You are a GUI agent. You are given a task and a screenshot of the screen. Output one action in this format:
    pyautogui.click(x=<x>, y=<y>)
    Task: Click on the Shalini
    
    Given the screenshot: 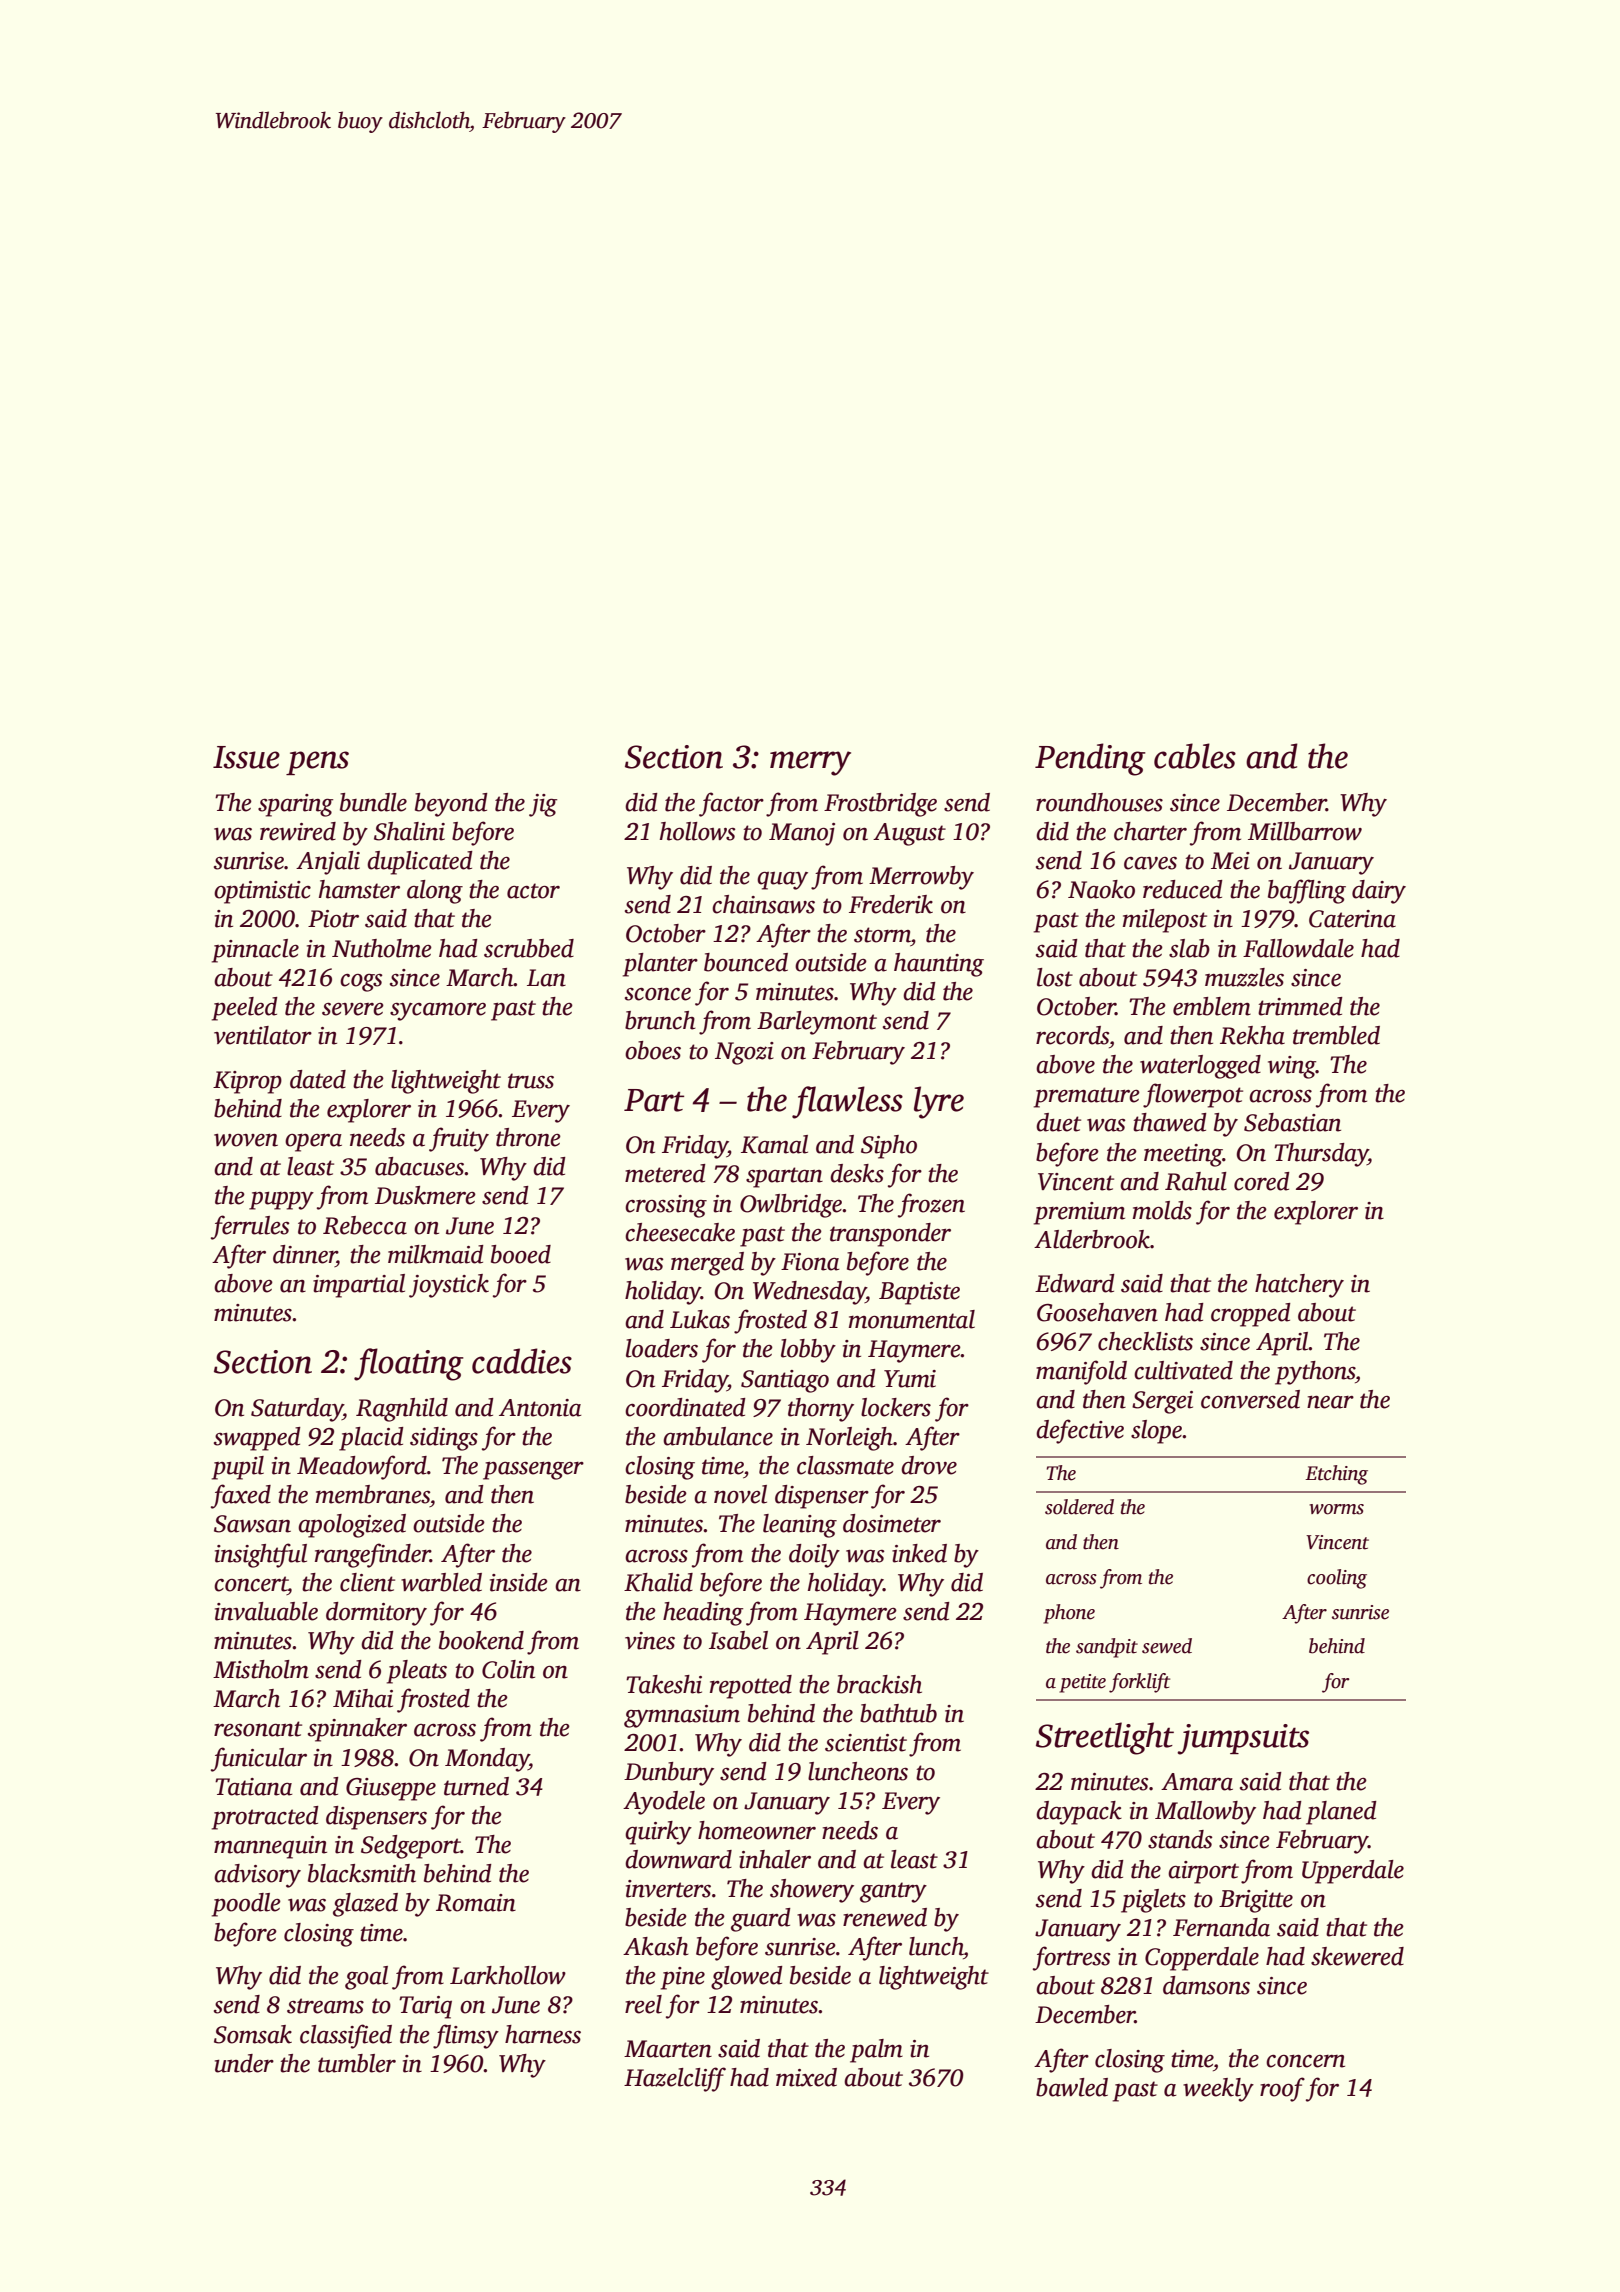 What is the action you would take?
    pyautogui.click(x=409, y=831)
